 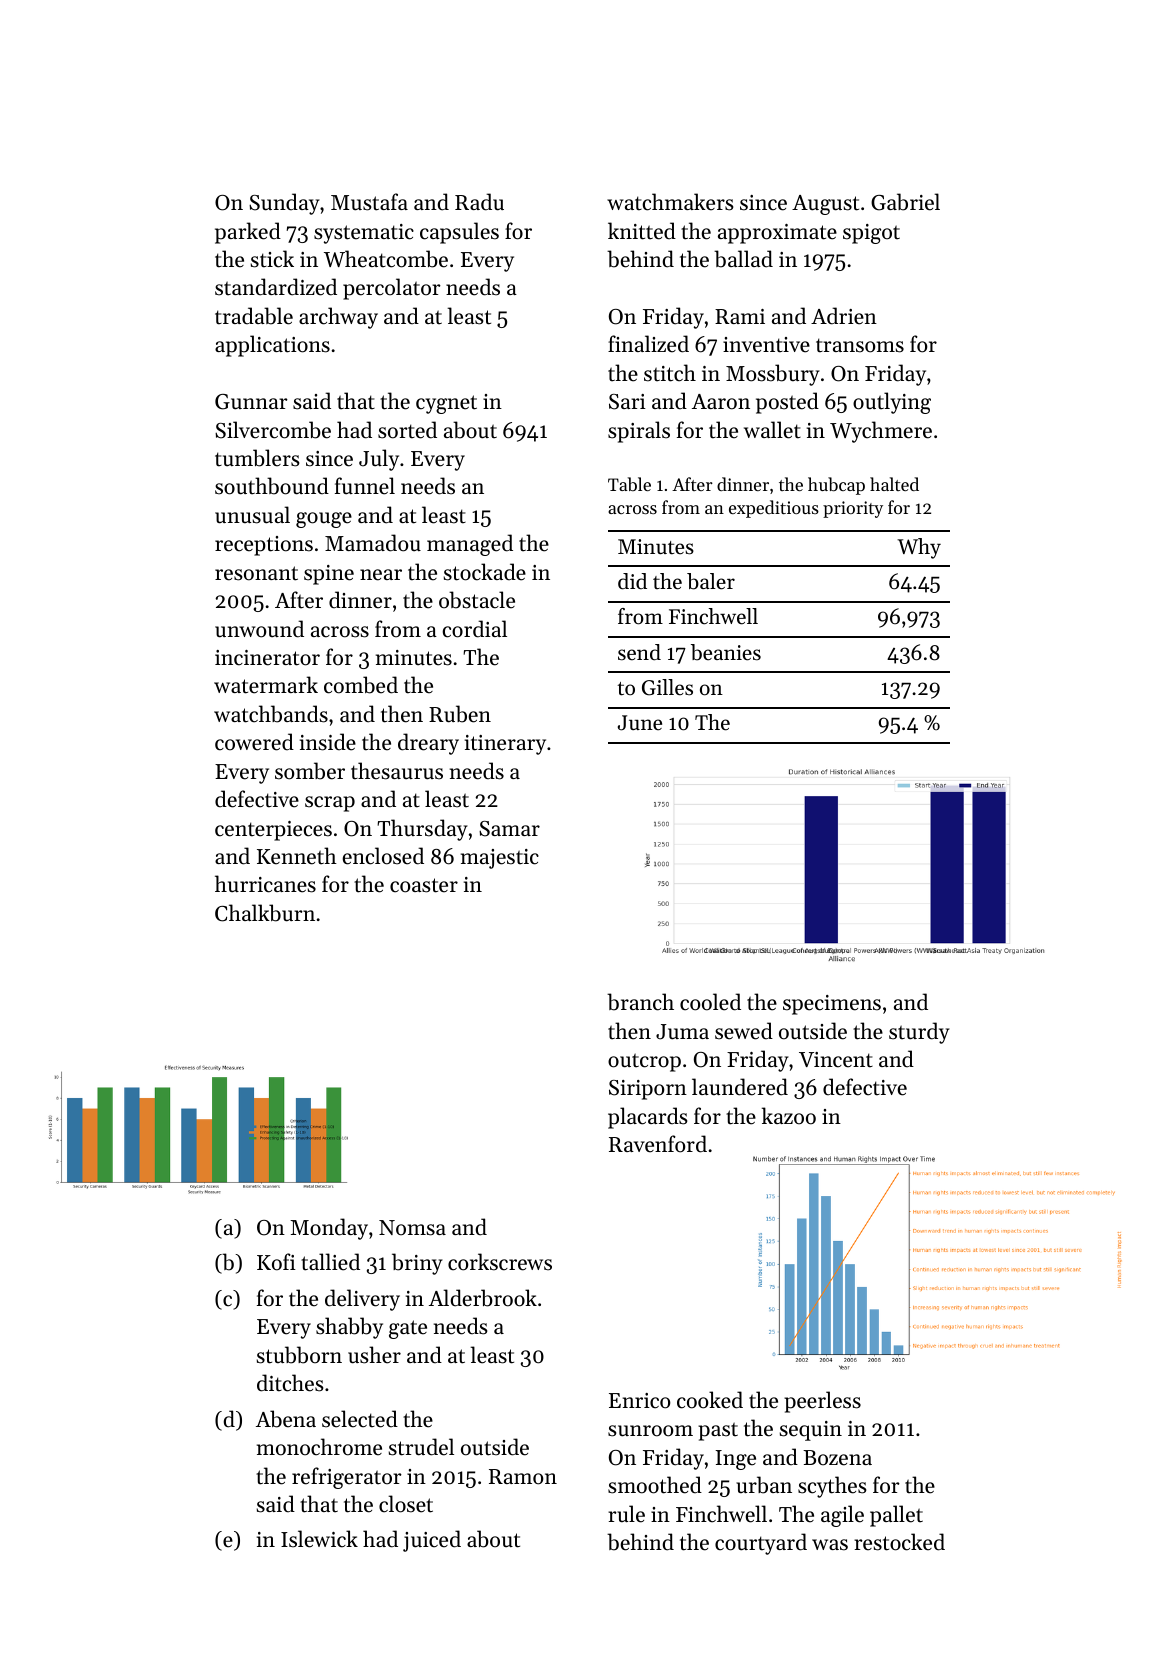 What do you see at coordinates (276, 1262) in the image?
I see `Kofi` at bounding box center [276, 1262].
